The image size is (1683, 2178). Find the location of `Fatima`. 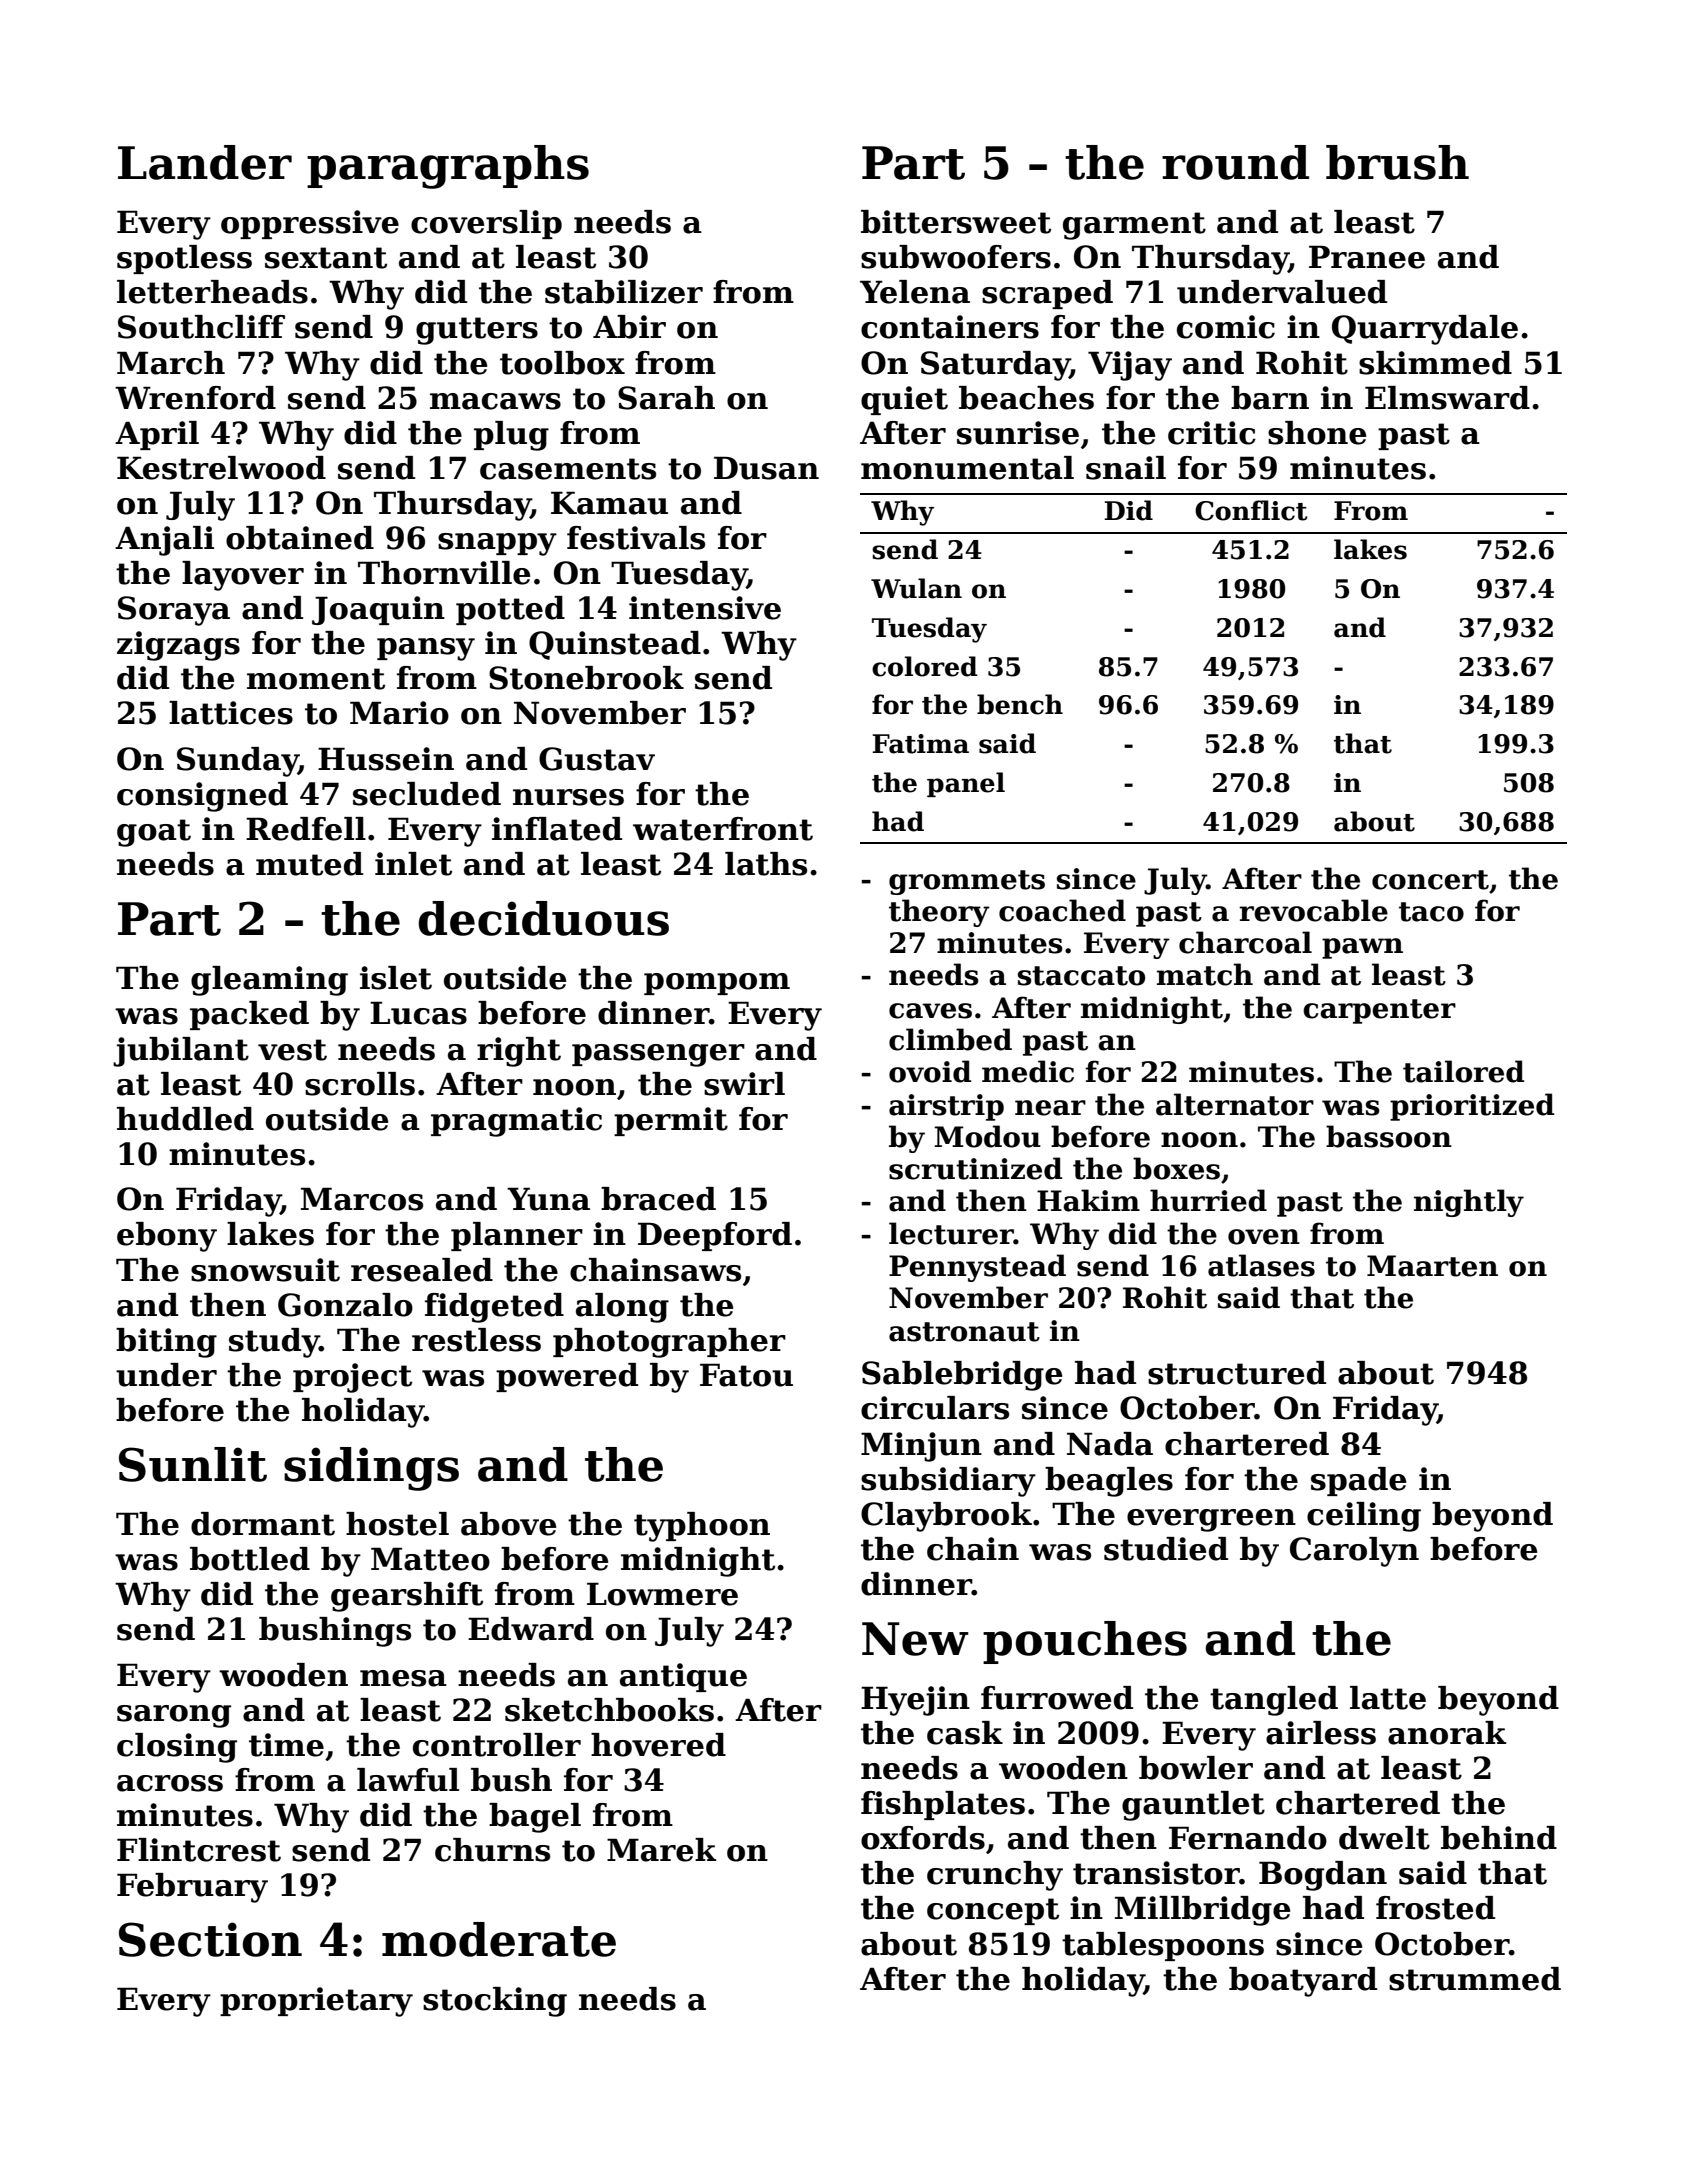

Fatima is located at coordinates (921, 744).
